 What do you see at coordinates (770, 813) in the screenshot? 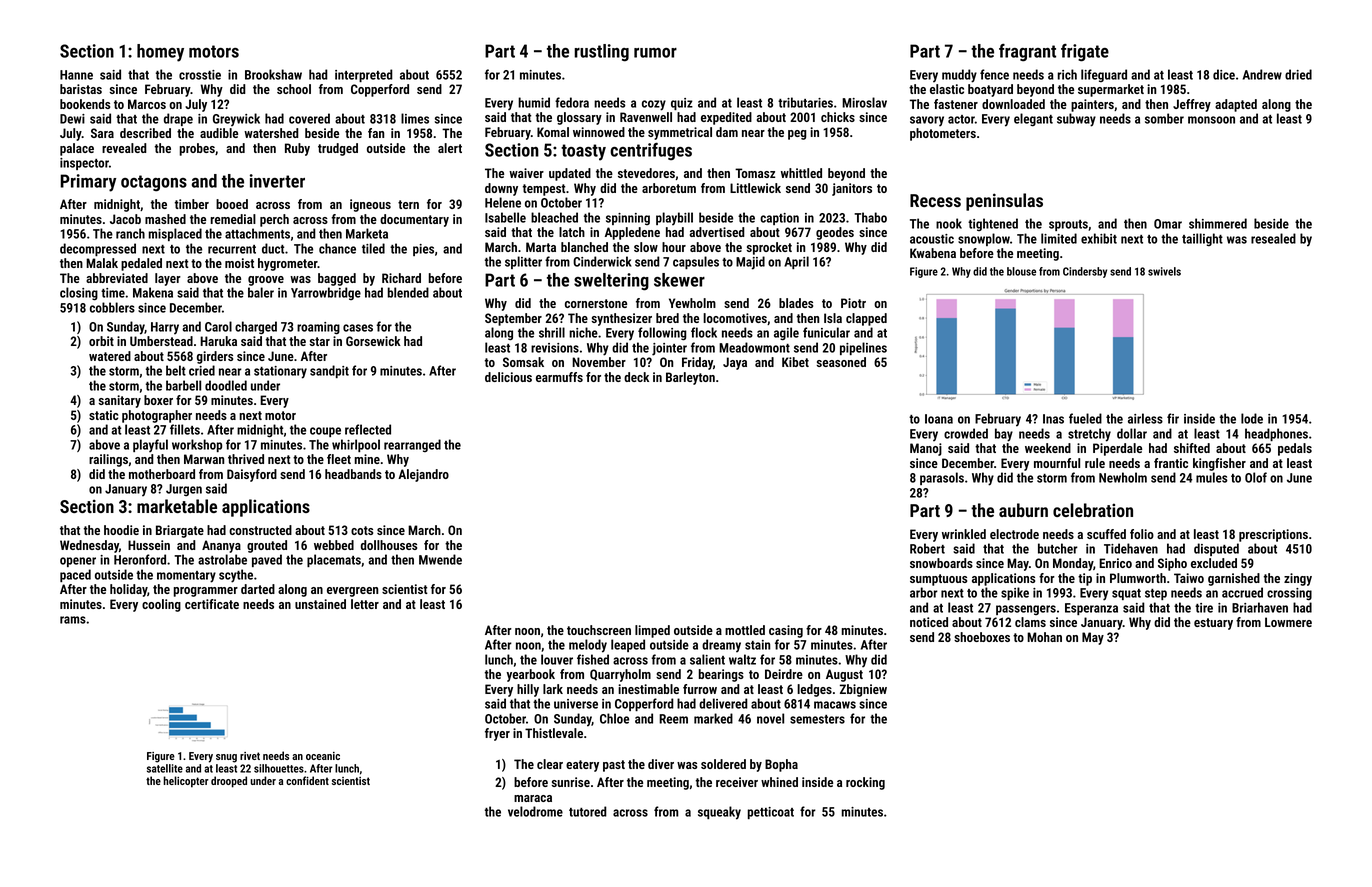
I see `petticoat` at bounding box center [770, 813].
